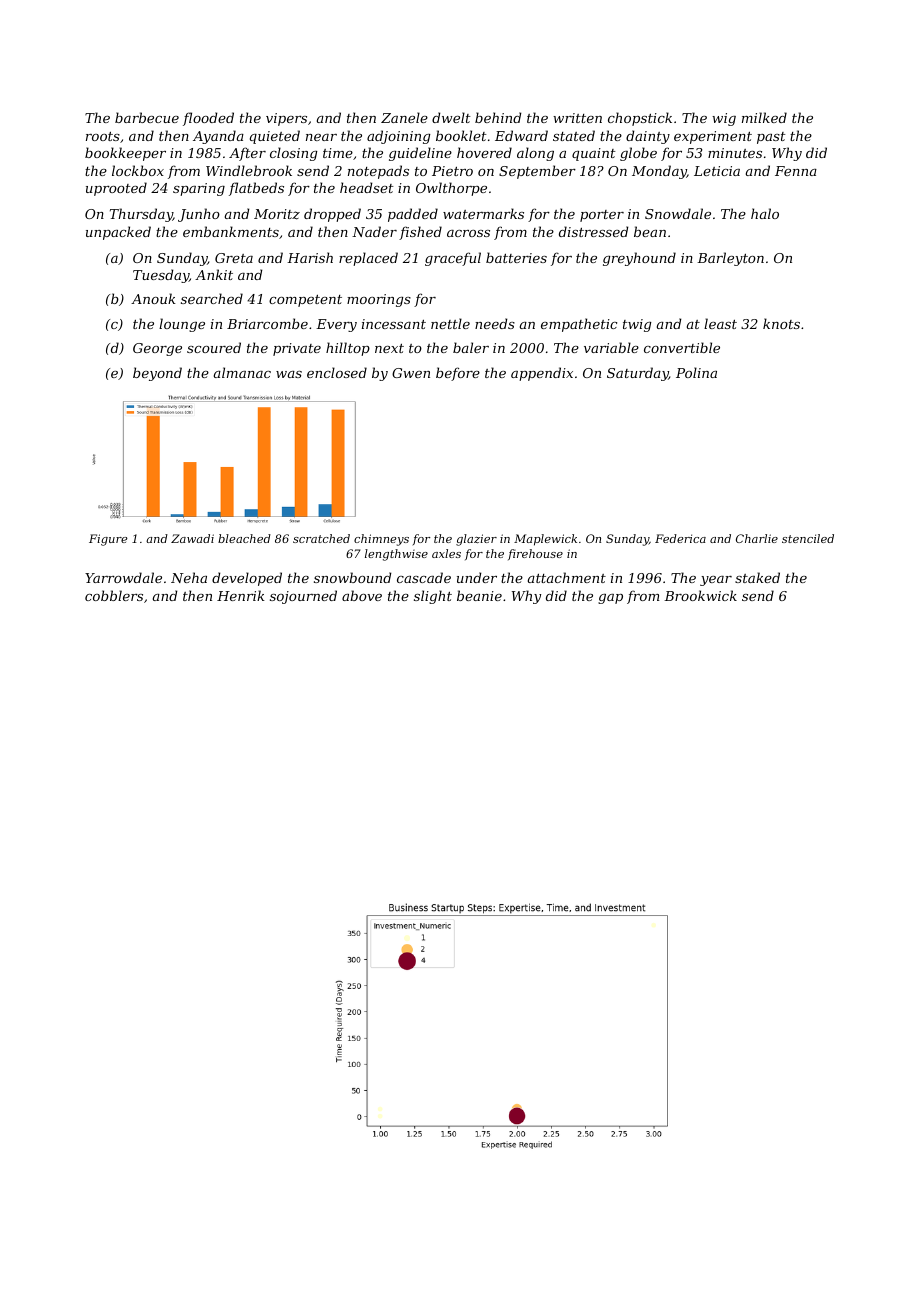 Image resolution: width=924 pixels, height=1308 pixels. I want to click on barbecue, so click(147, 117).
